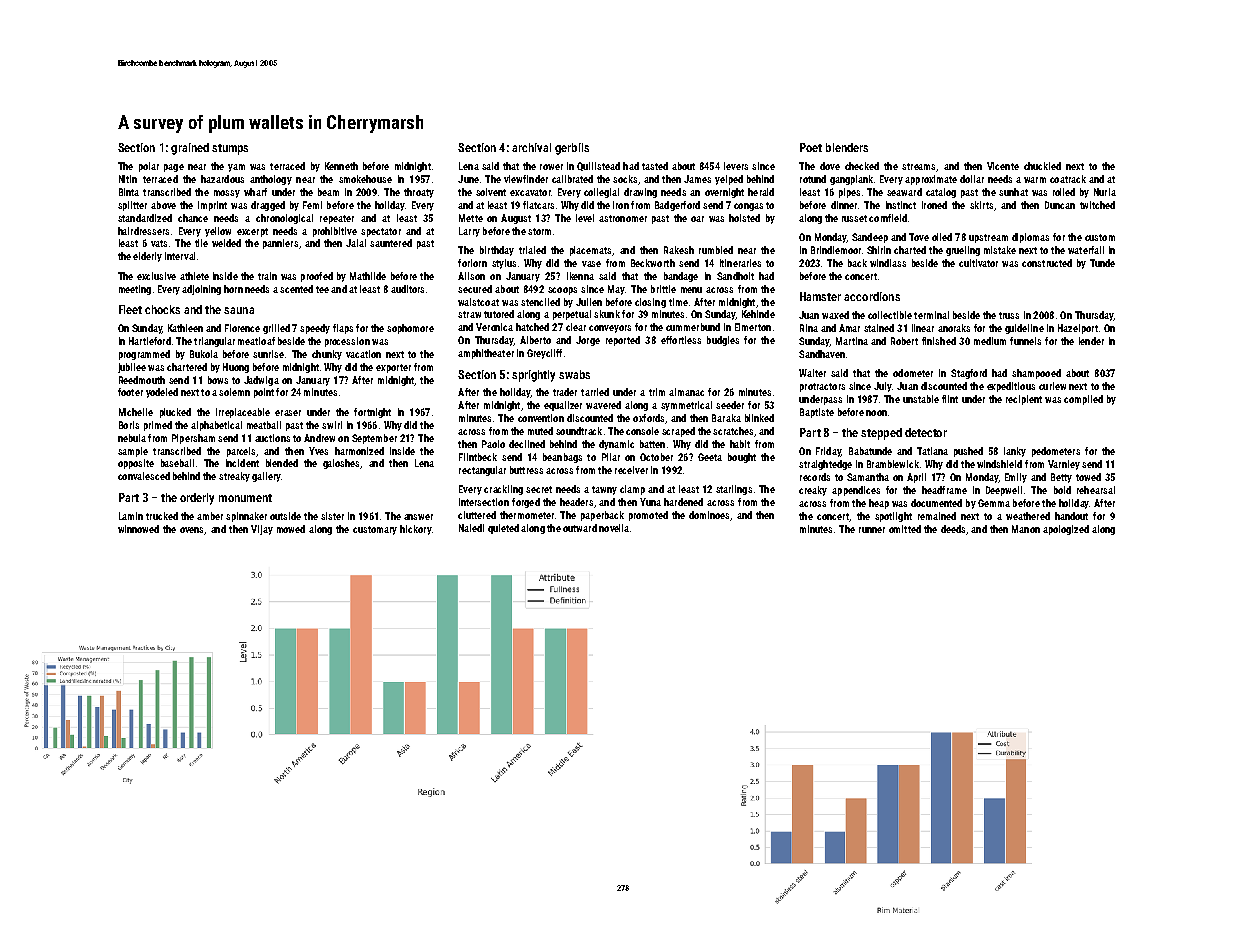 The image size is (1233, 952). I want to click on runner, so click(872, 530).
